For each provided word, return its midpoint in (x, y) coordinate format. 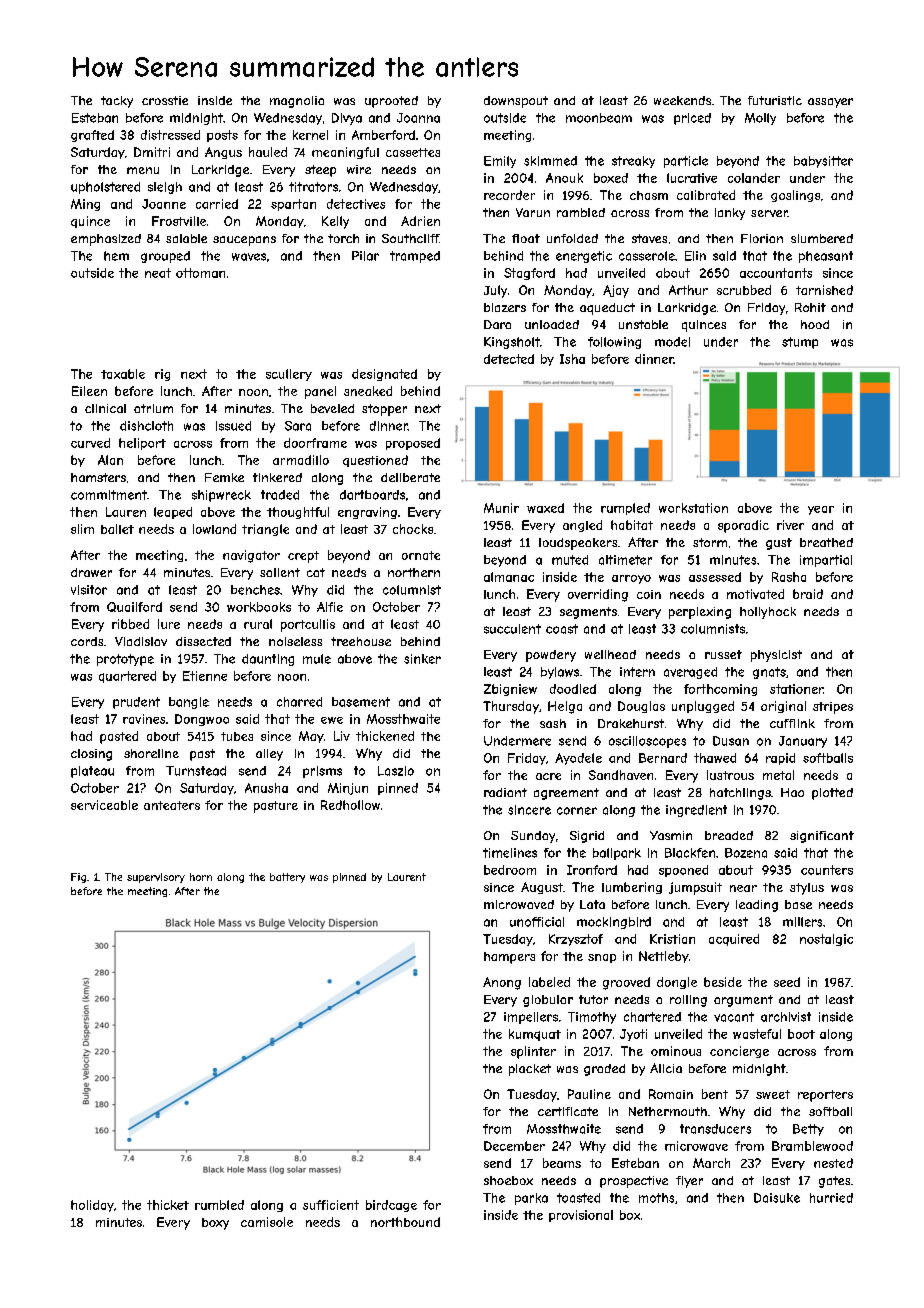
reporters (825, 1096)
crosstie (165, 100)
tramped (415, 257)
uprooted (391, 102)
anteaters (172, 805)
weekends (682, 100)
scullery (289, 375)
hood (815, 324)
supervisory (156, 878)
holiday (92, 1206)
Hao (792, 792)
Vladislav (141, 641)
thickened (385, 736)
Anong (502, 983)
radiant (505, 792)
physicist (776, 656)
